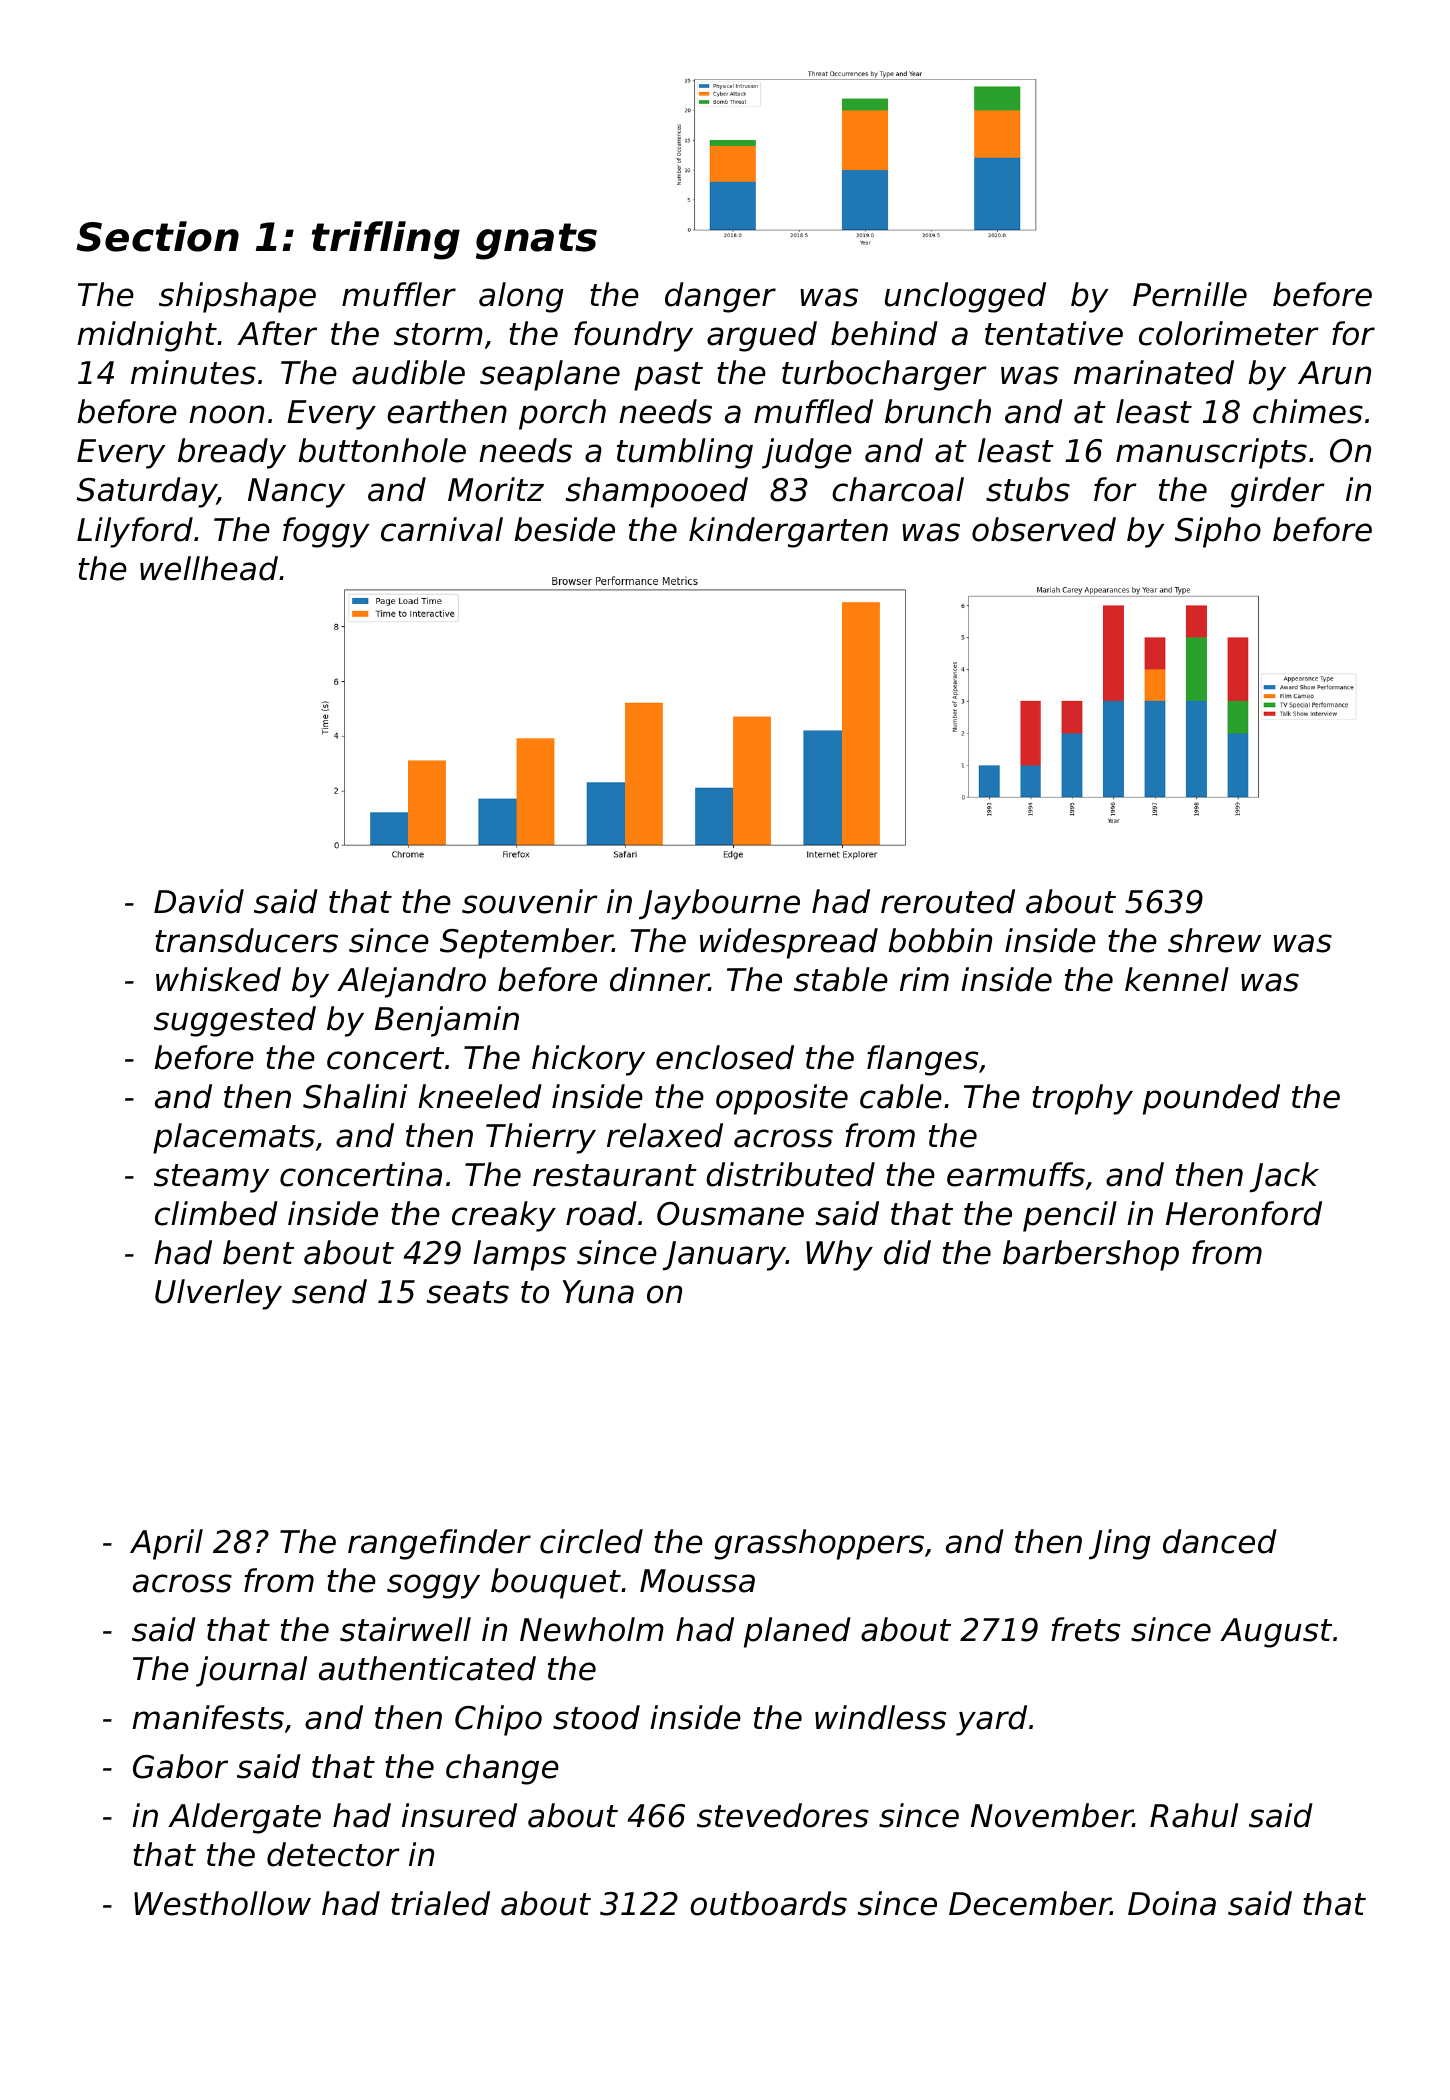 The height and width of the image is (2100, 1450). I want to click on rangefinder, so click(439, 1544).
